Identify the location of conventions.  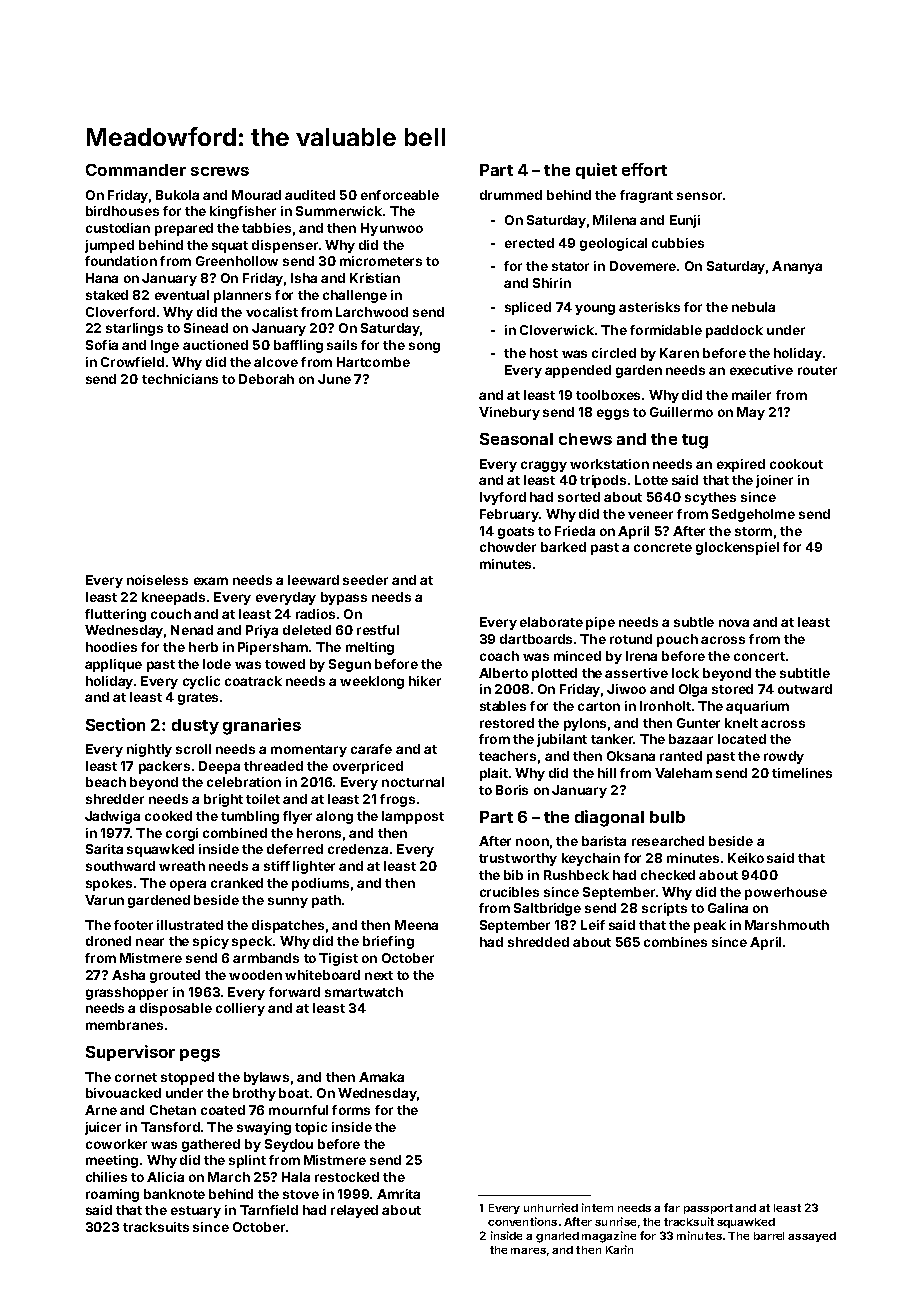
(522, 1221).
